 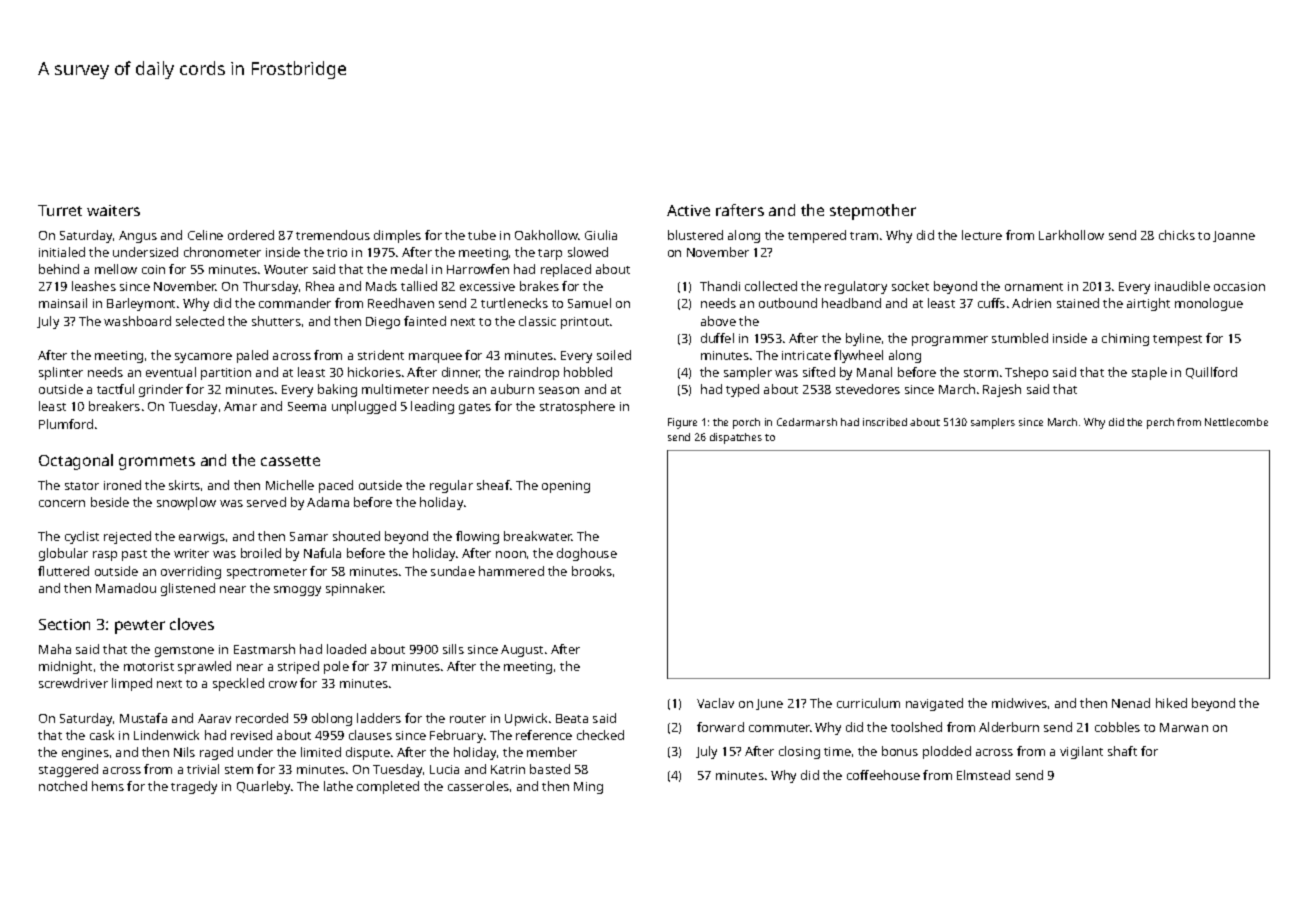 I want to click on Joanne, so click(x=1234, y=236).
